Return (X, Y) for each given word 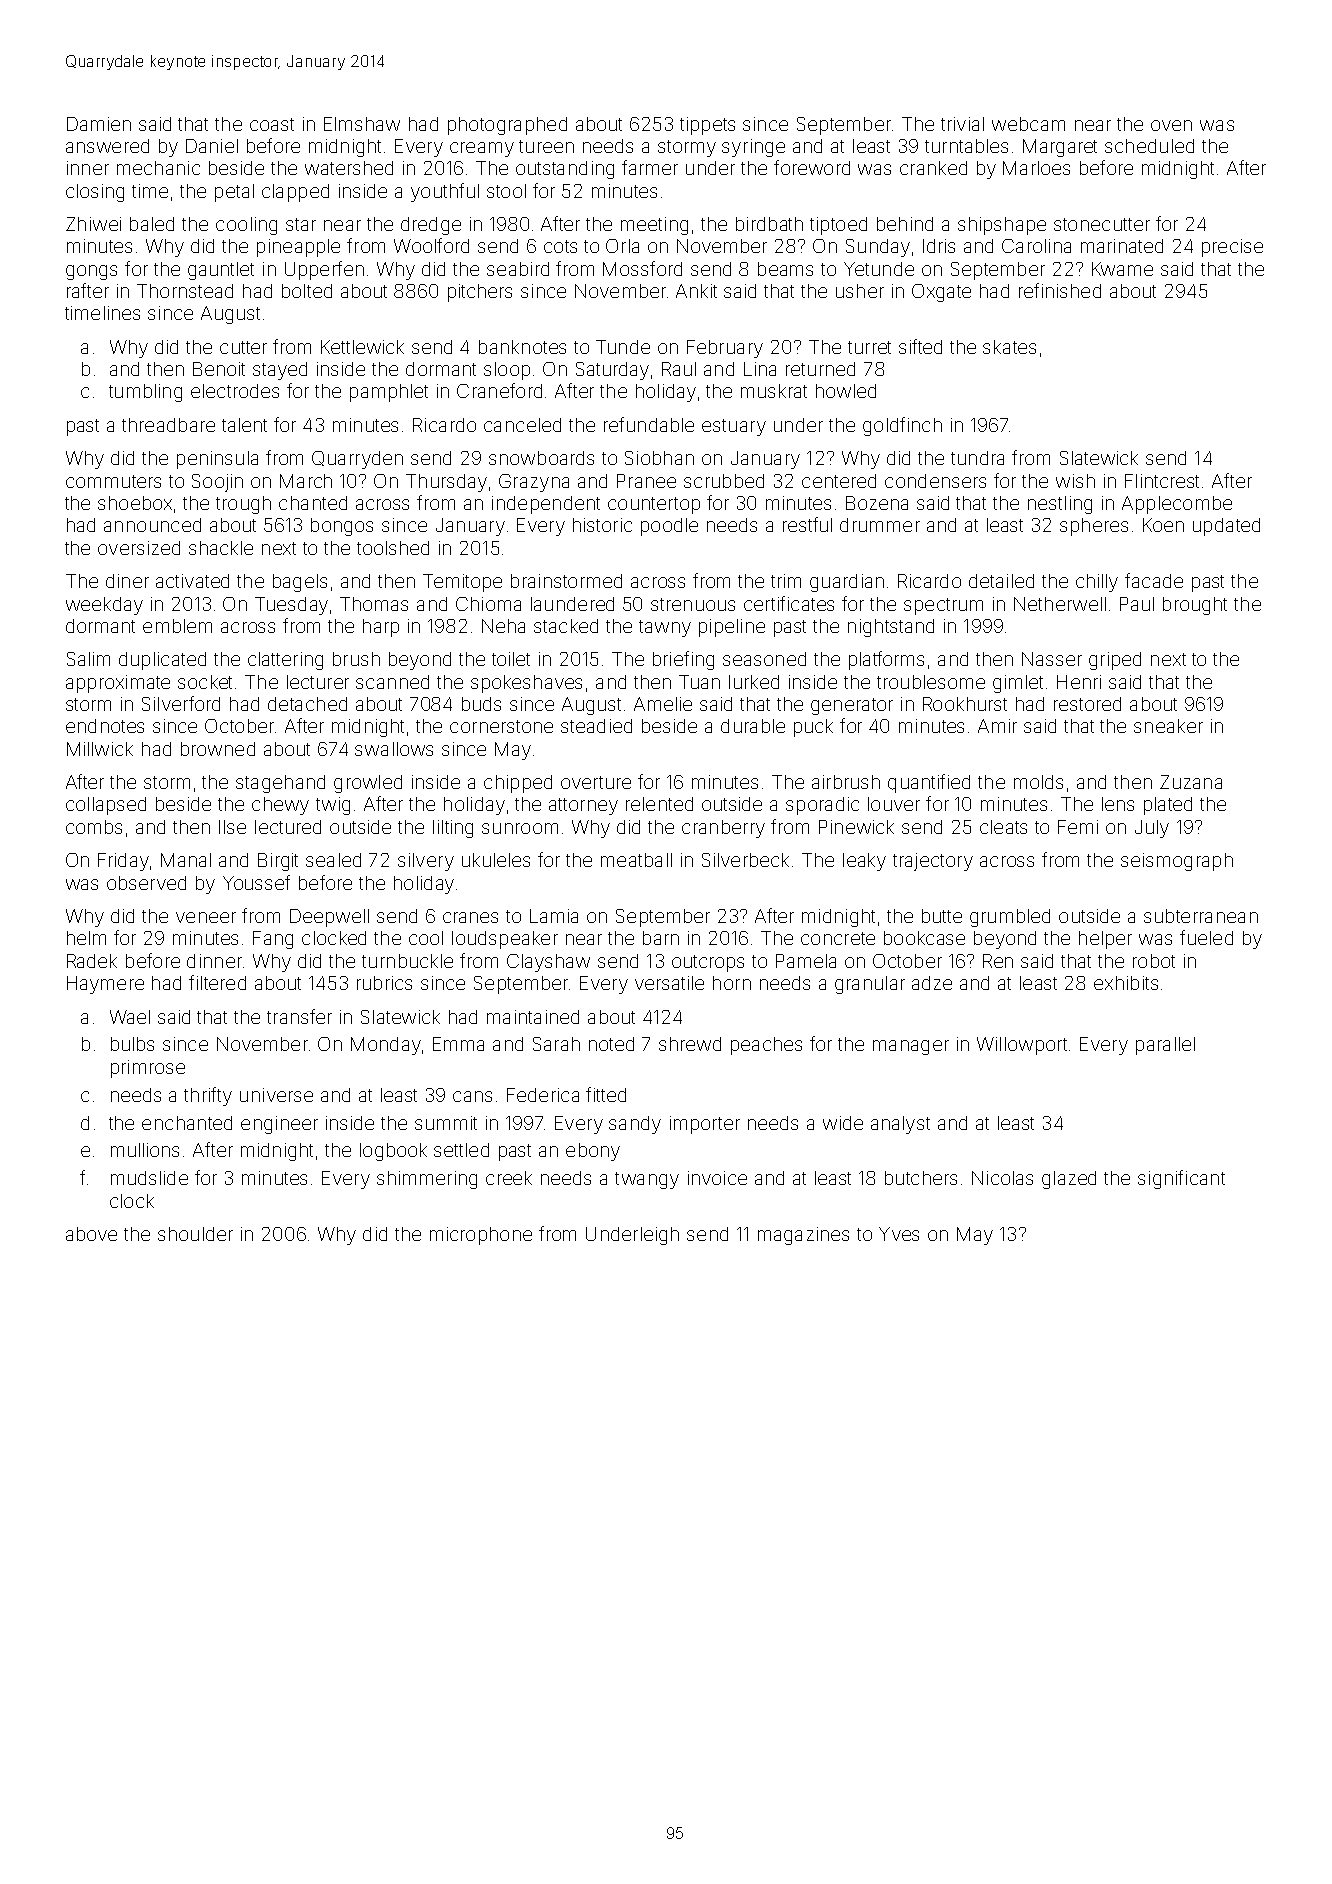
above (91, 1234)
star (301, 224)
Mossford (642, 268)
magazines (803, 1236)
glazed (1069, 1180)
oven (1171, 125)
